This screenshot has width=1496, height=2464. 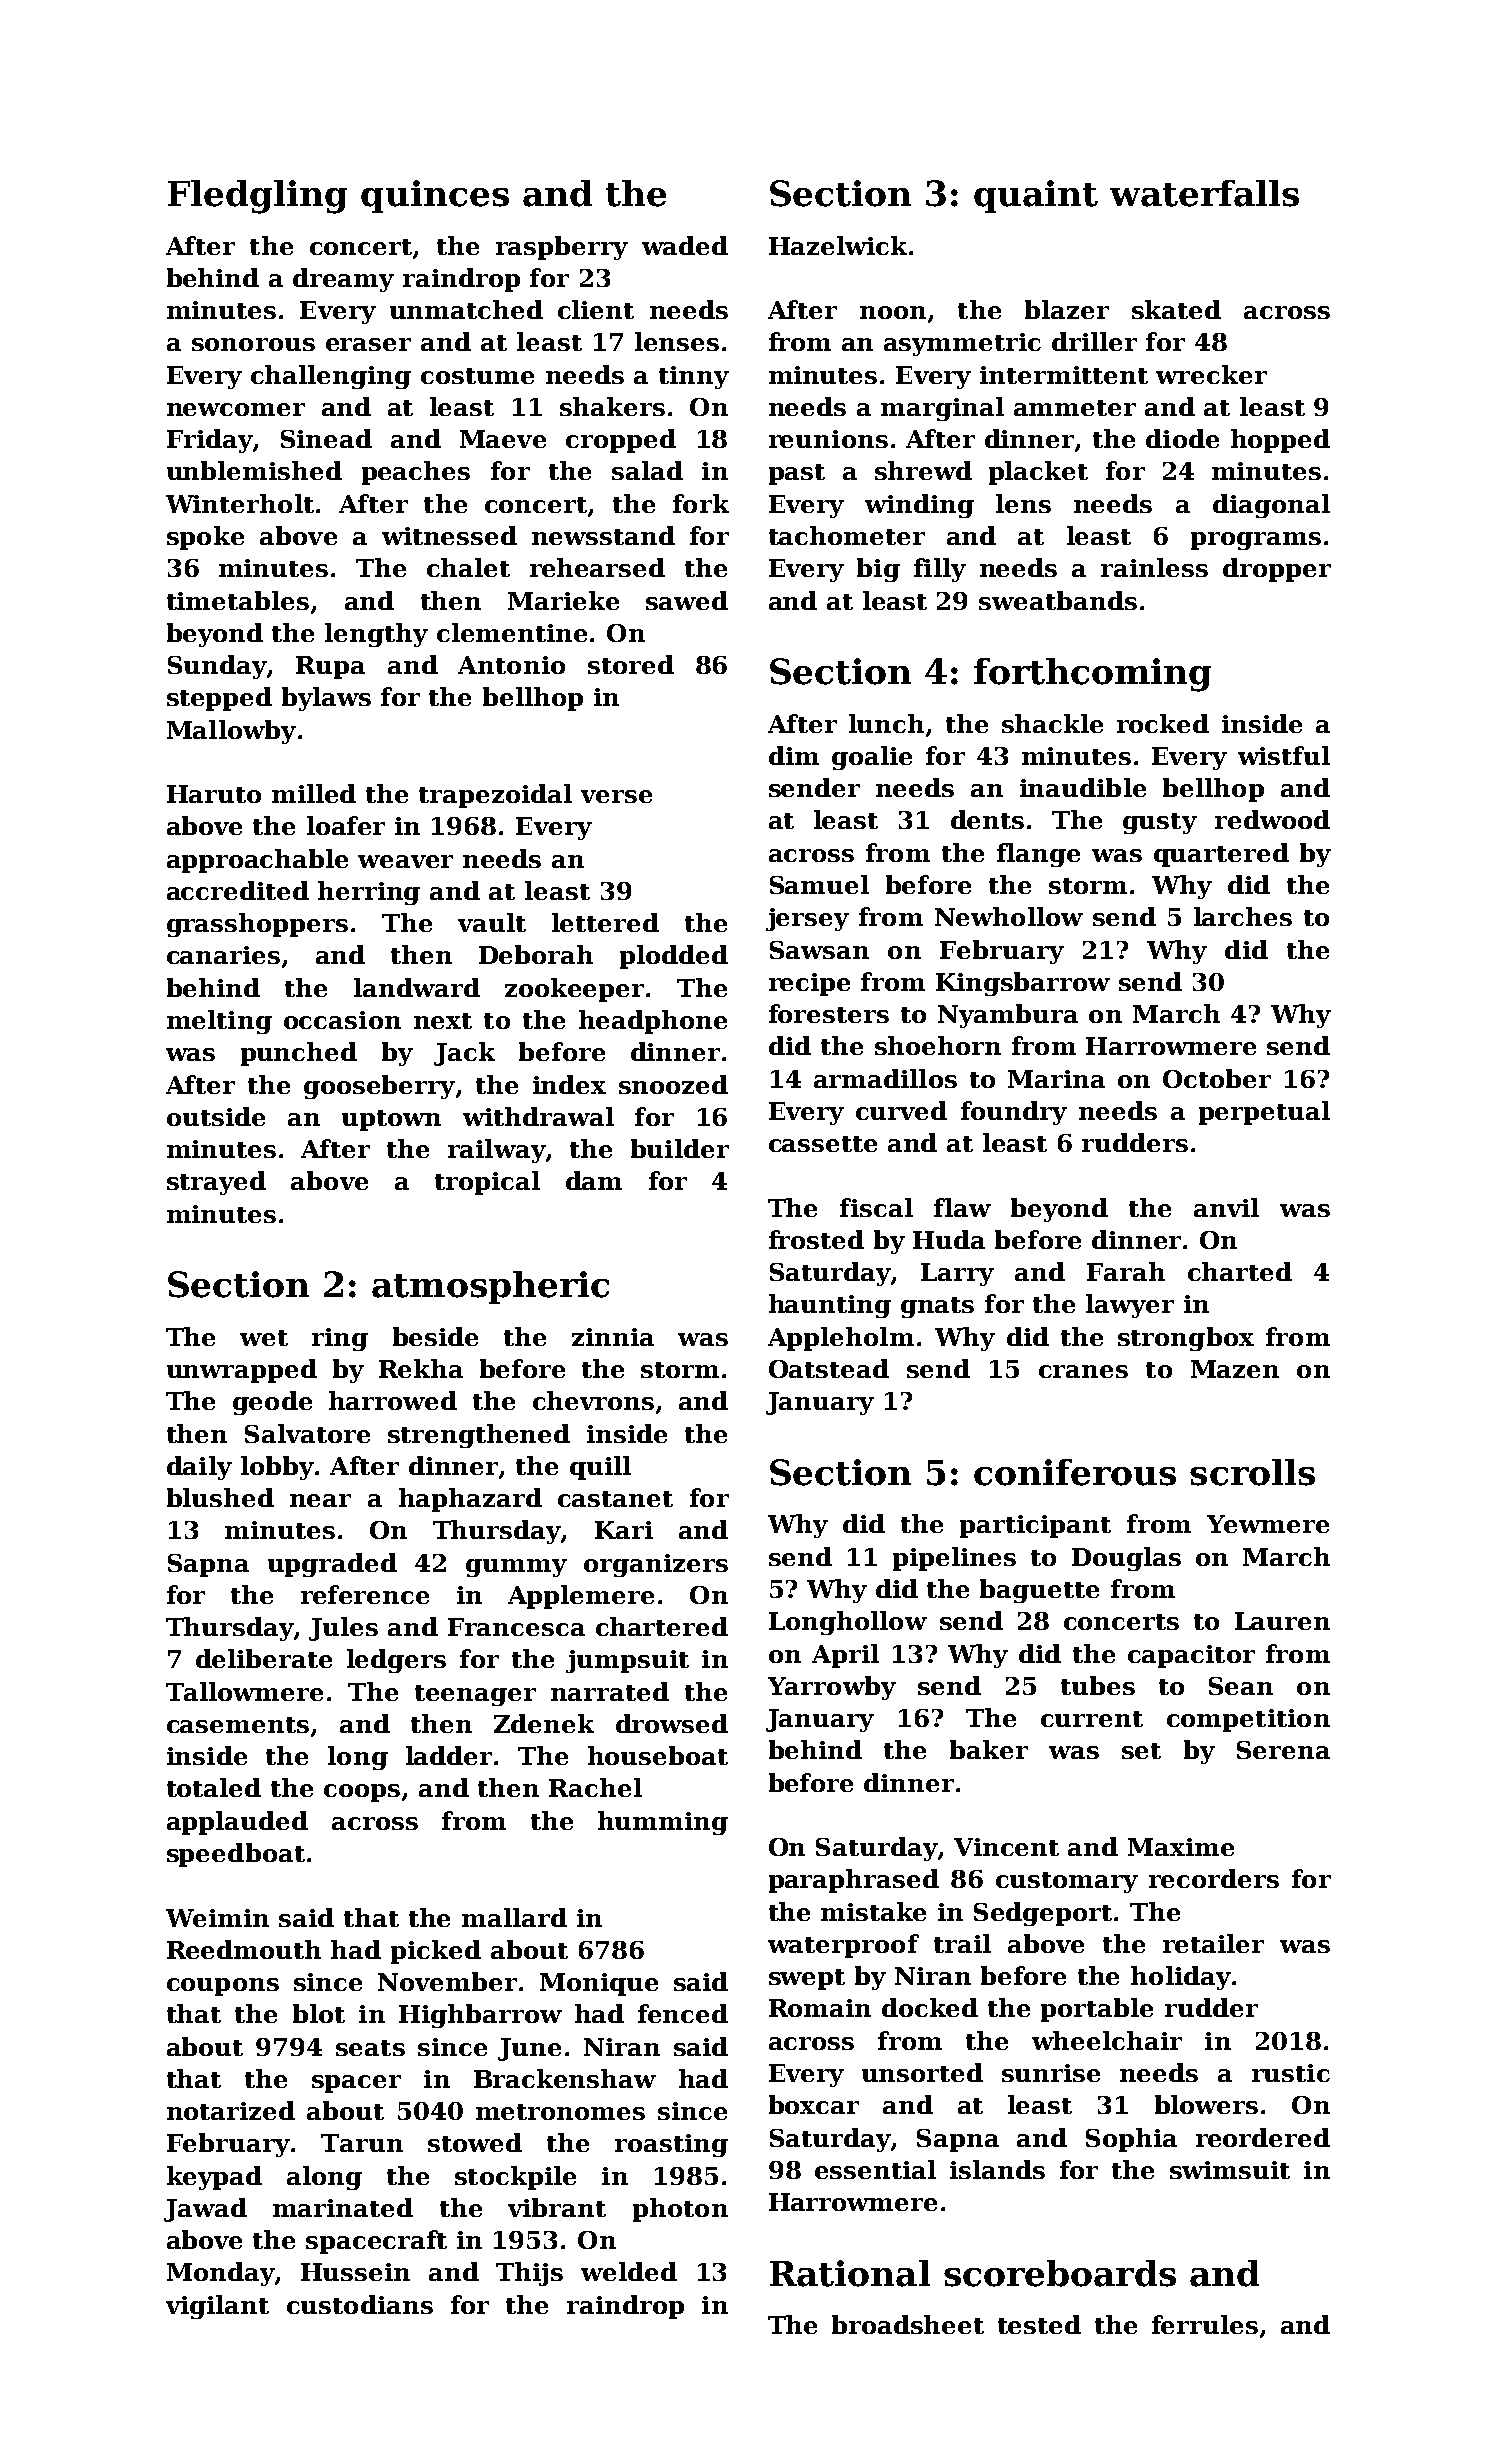 I want to click on seats, so click(x=370, y=2048).
